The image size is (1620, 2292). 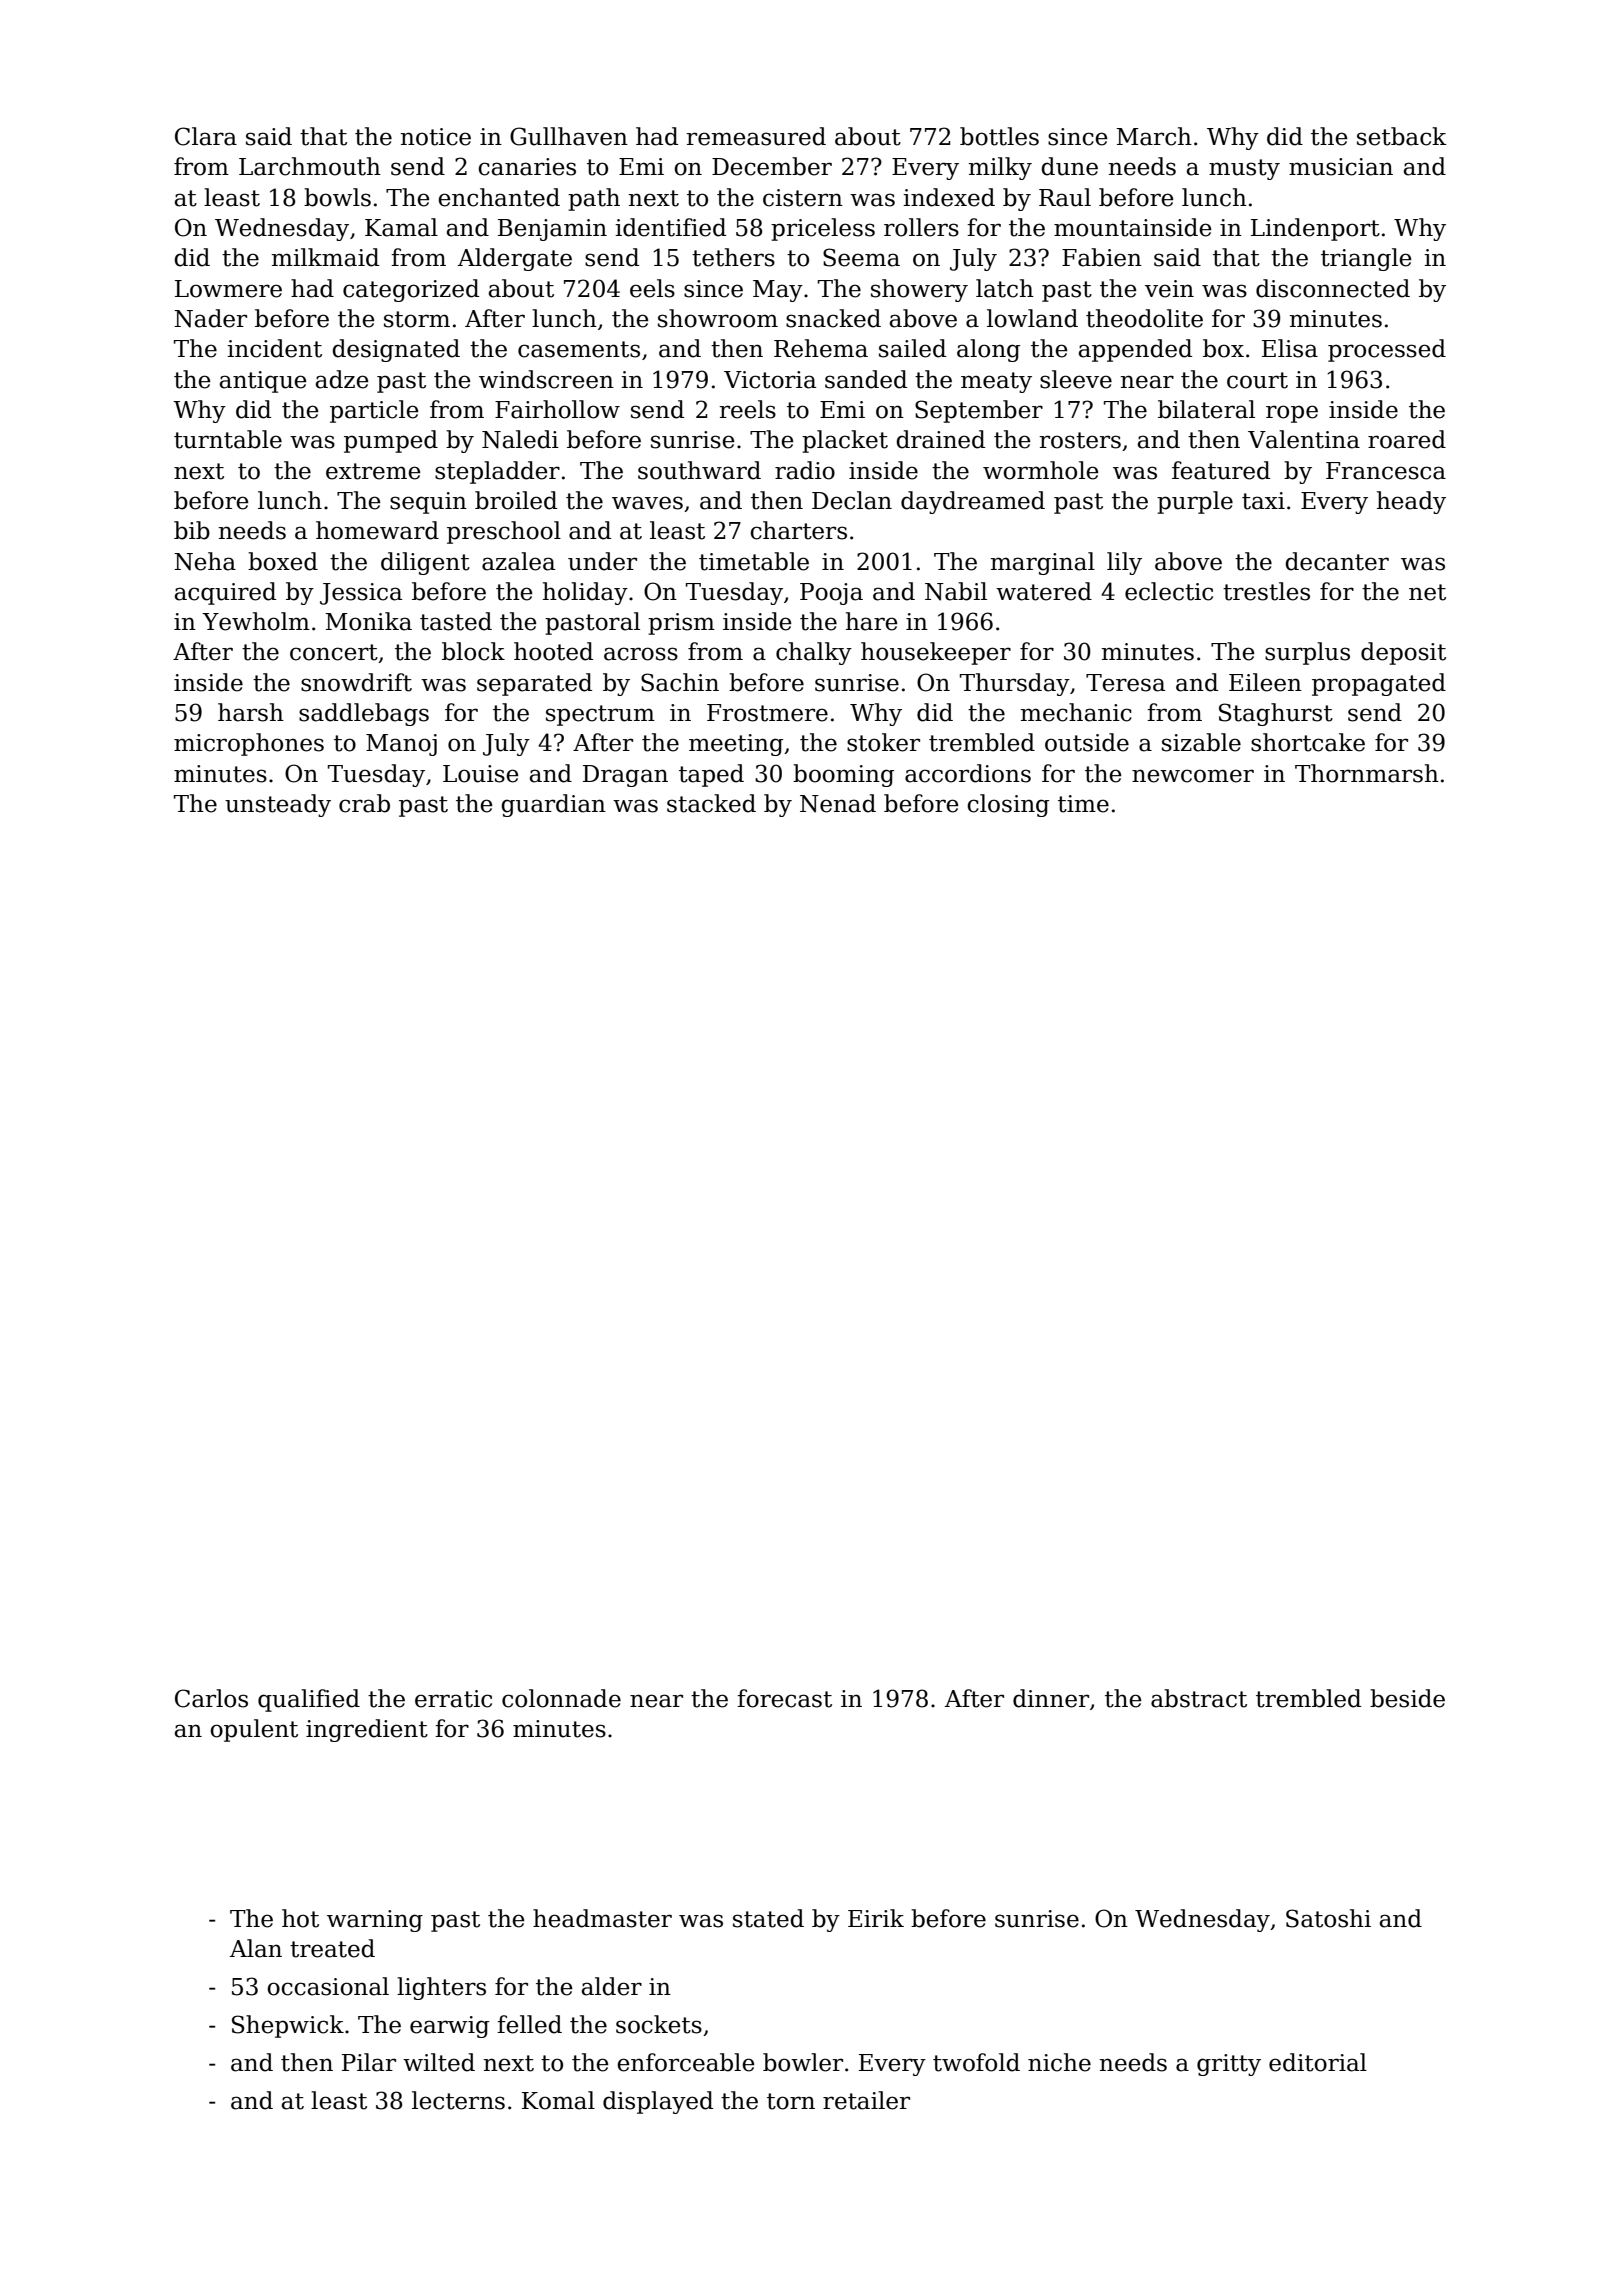 I want to click on Nenad, so click(x=838, y=803).
